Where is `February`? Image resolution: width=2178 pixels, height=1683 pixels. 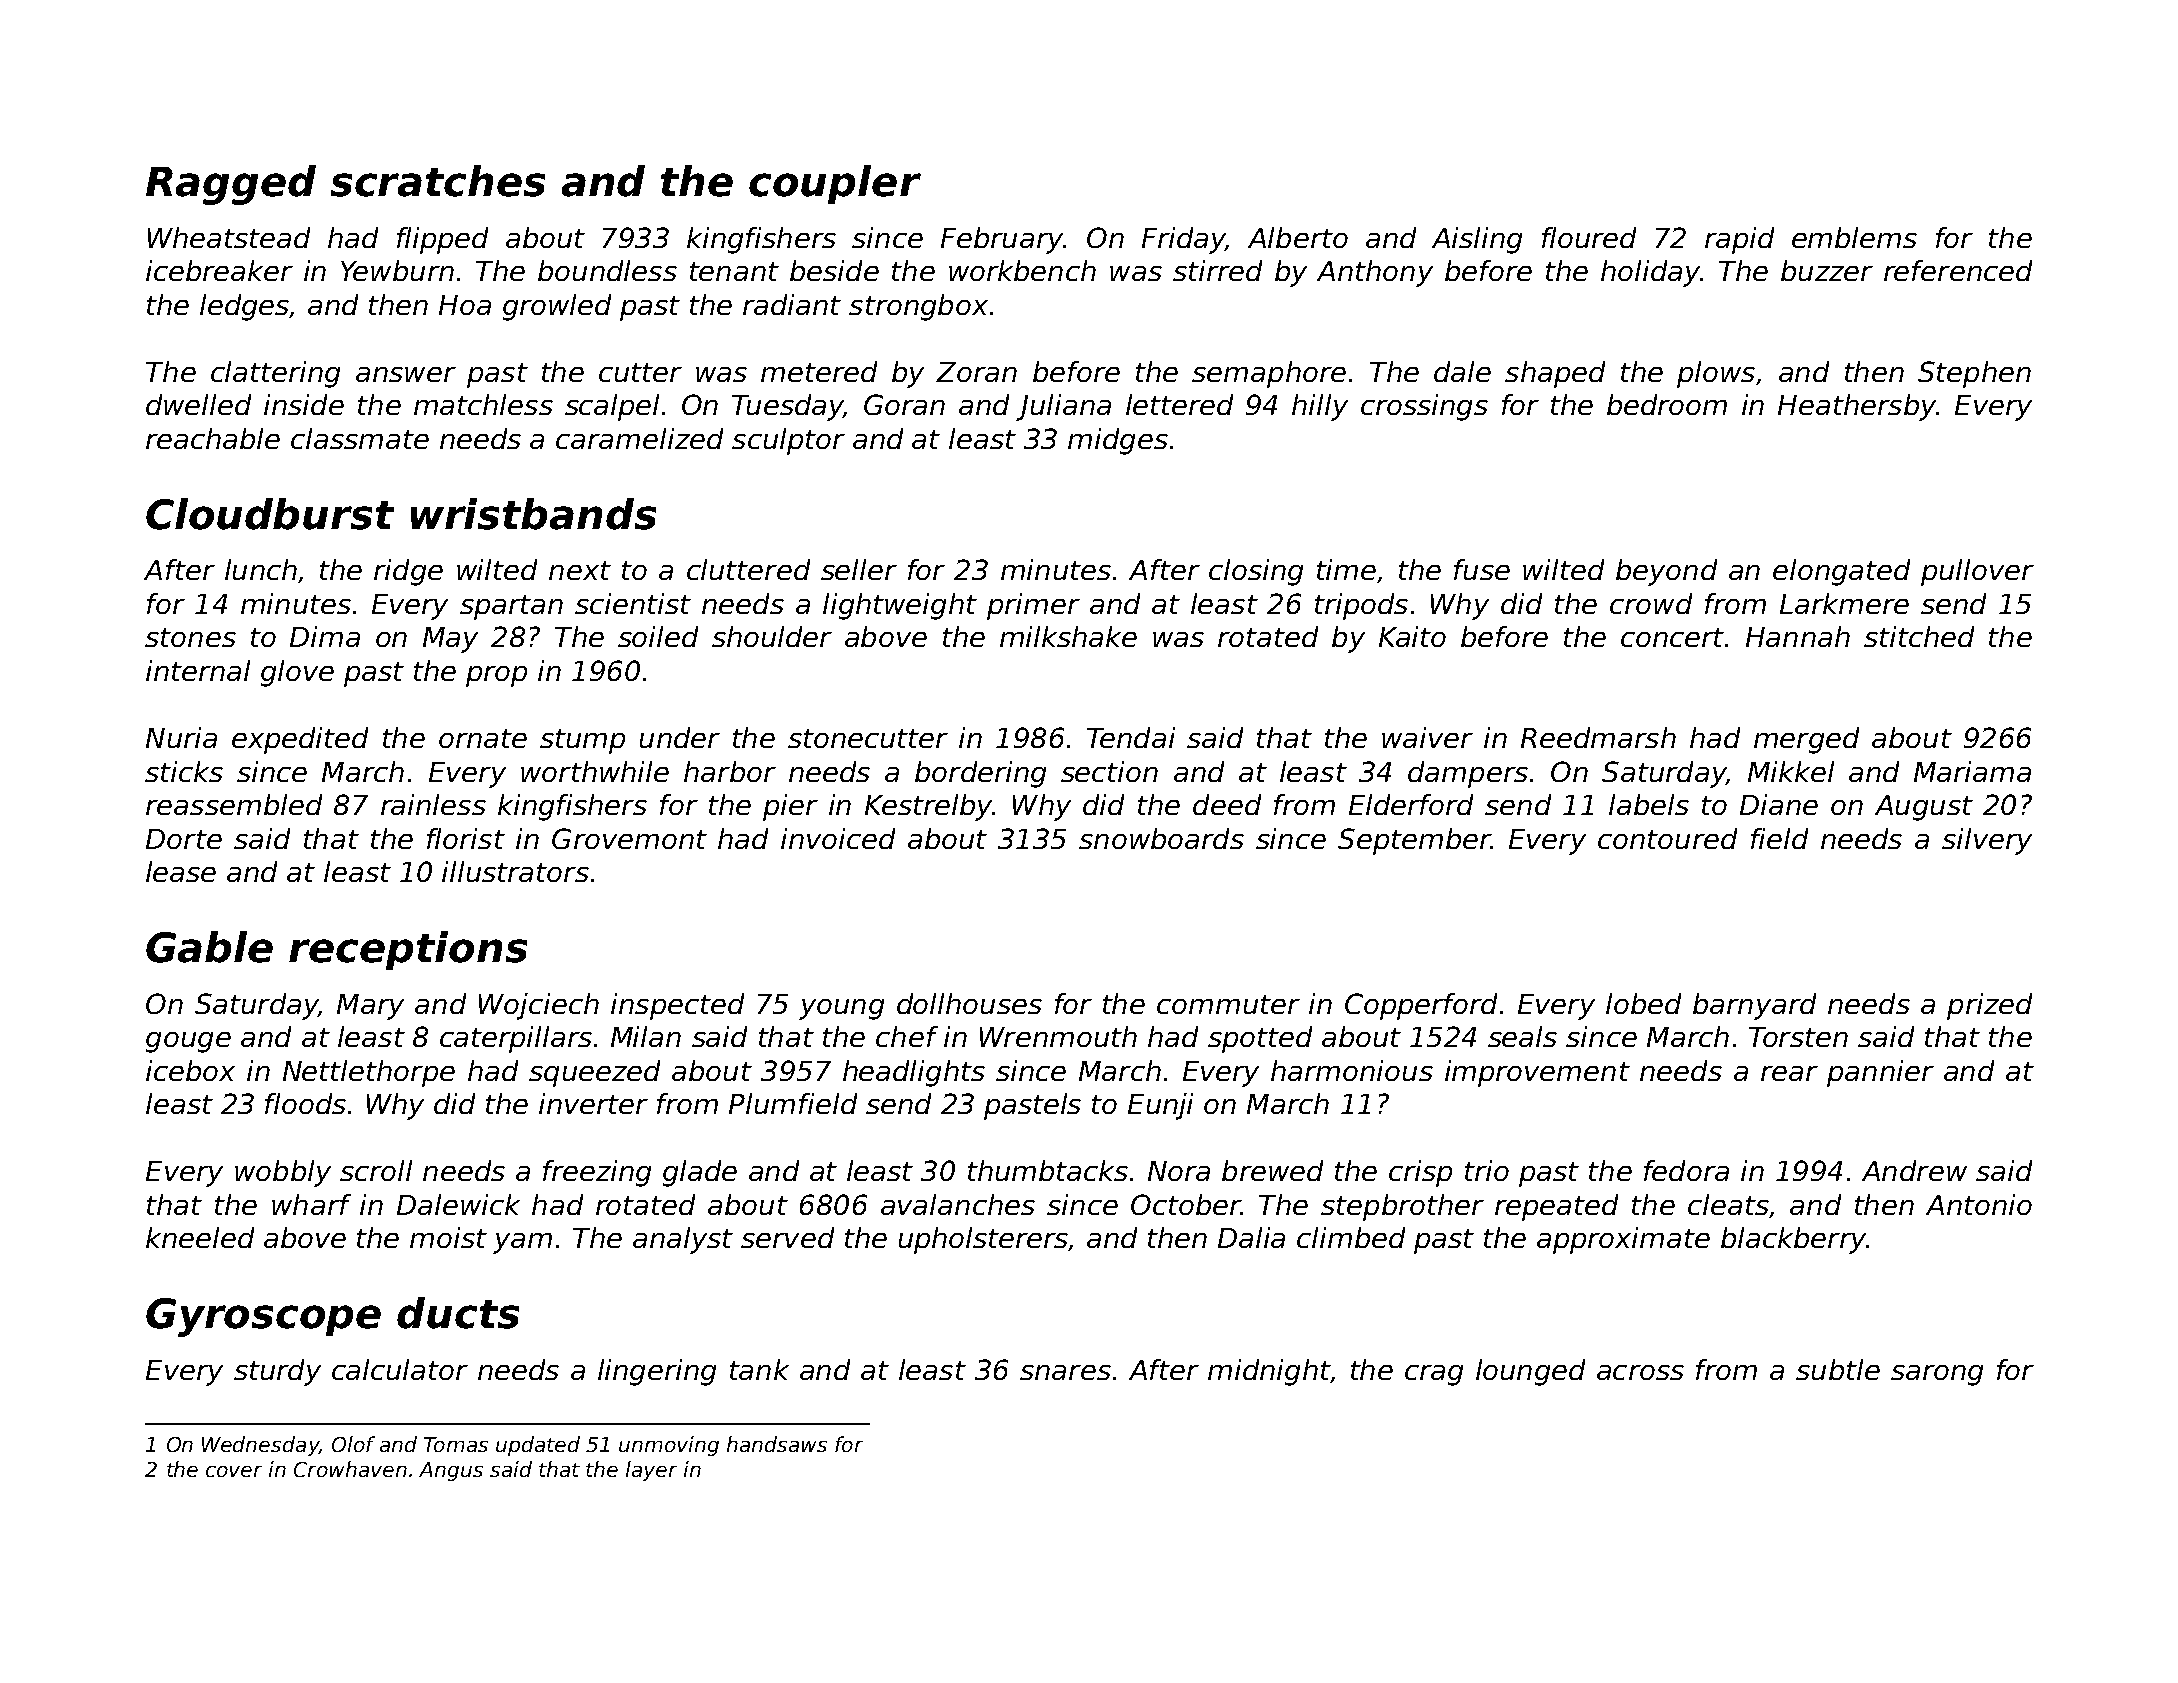
February is located at coordinates (1002, 240).
